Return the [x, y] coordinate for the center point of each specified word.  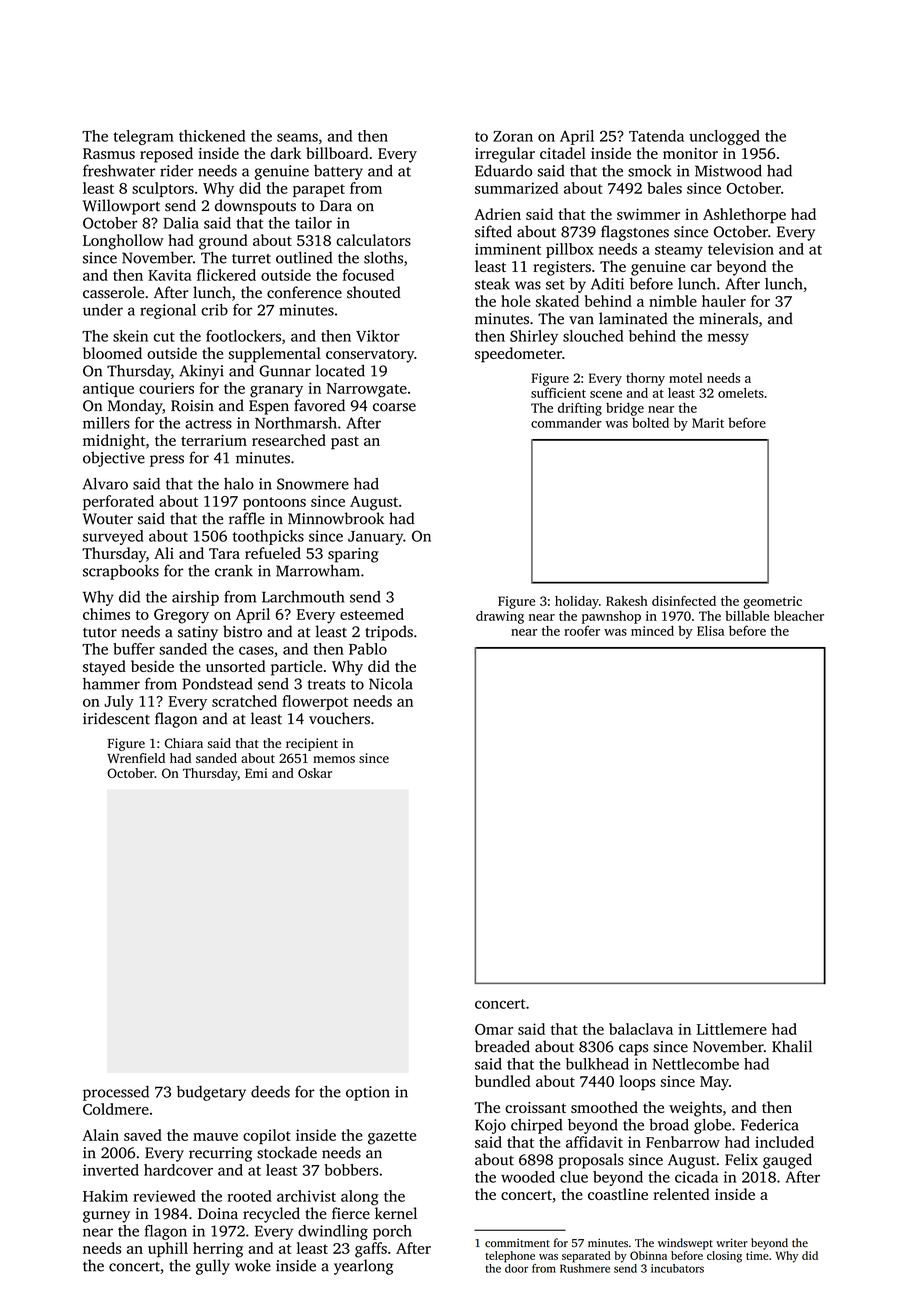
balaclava [641, 1029]
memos [334, 759]
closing [724, 1257]
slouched [593, 336]
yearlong [364, 1267]
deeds [270, 1092]
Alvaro [105, 484]
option [368, 1093]
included [784, 1142]
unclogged [724, 137]
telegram [143, 137]
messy [728, 339]
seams [297, 137]
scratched [244, 701]
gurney [106, 1217]
